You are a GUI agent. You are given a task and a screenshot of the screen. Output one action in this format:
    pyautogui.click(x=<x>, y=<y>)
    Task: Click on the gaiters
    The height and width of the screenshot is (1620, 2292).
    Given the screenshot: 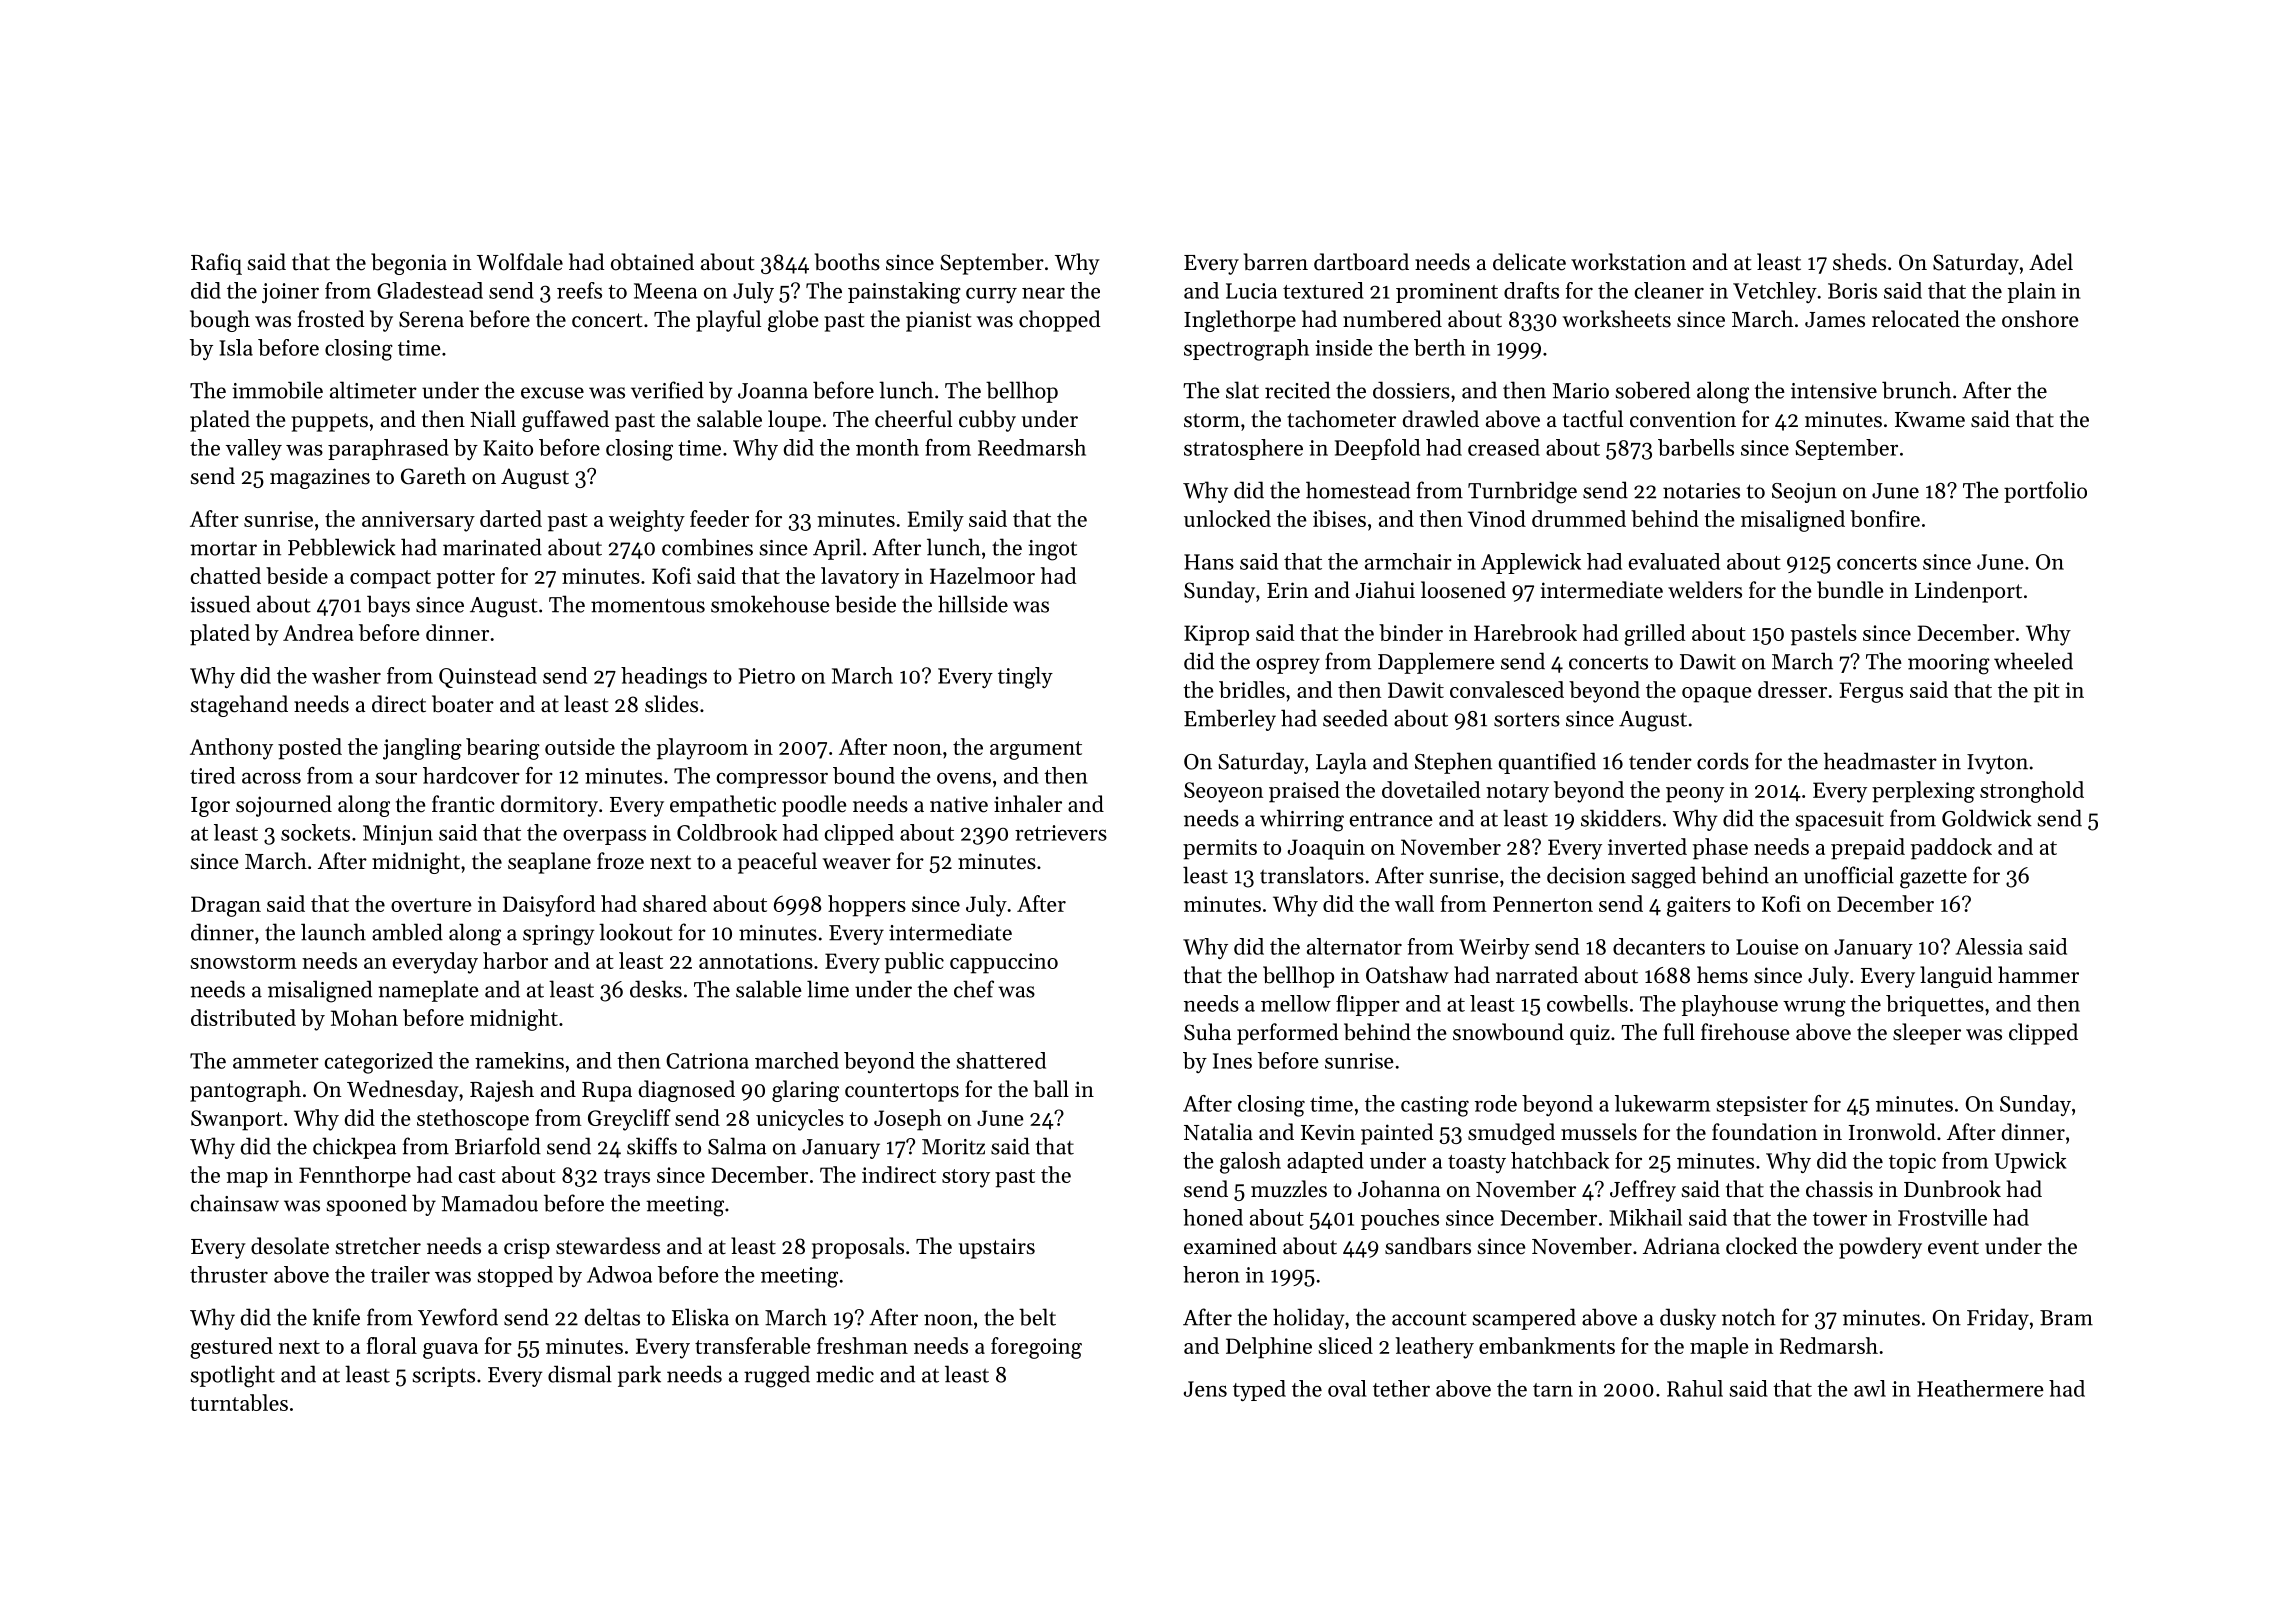 What is the action you would take?
    pyautogui.click(x=1699, y=906)
